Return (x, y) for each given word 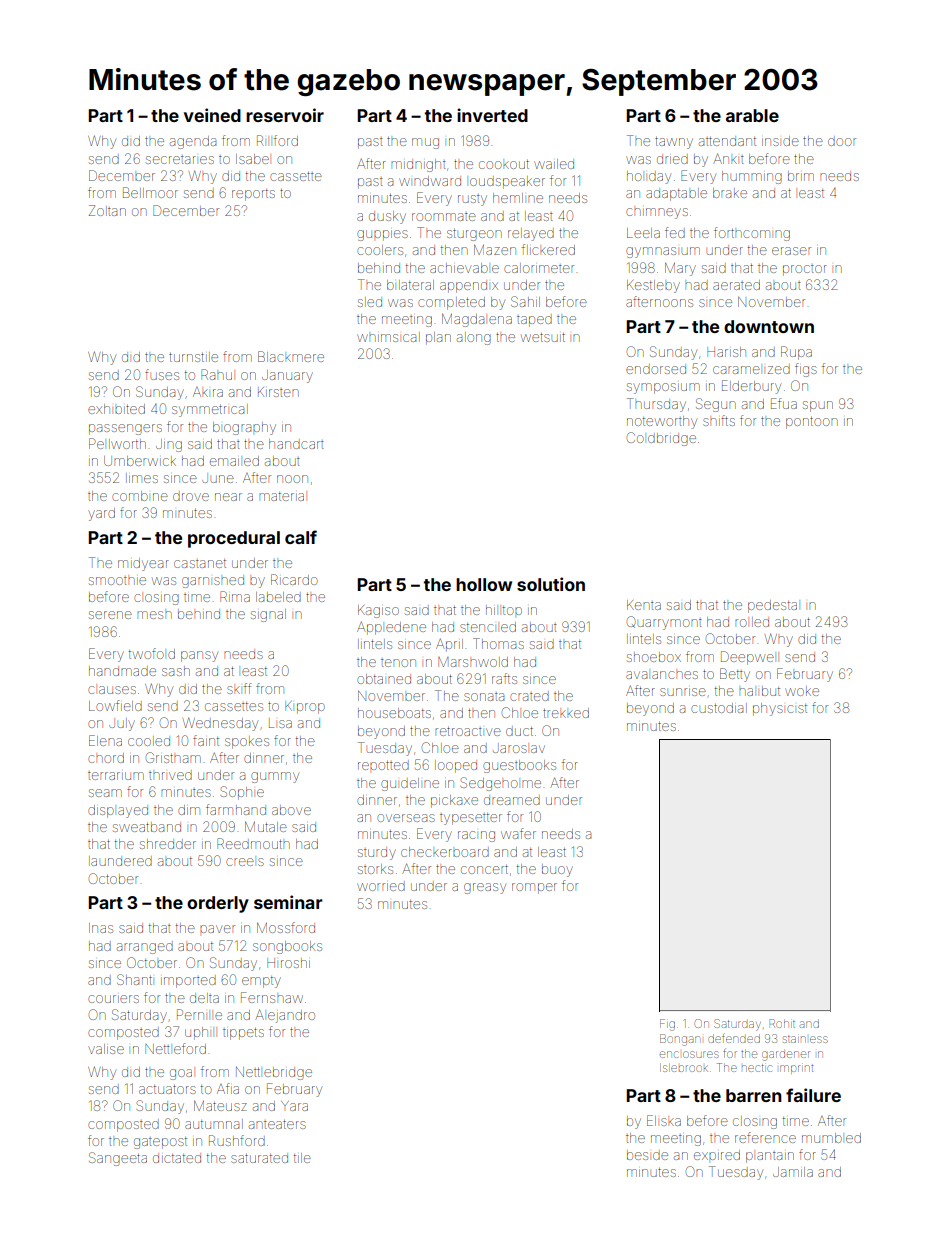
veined (212, 115)
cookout (504, 164)
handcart (296, 444)
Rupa (796, 353)
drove (191, 497)
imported (188, 982)
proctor (805, 270)
